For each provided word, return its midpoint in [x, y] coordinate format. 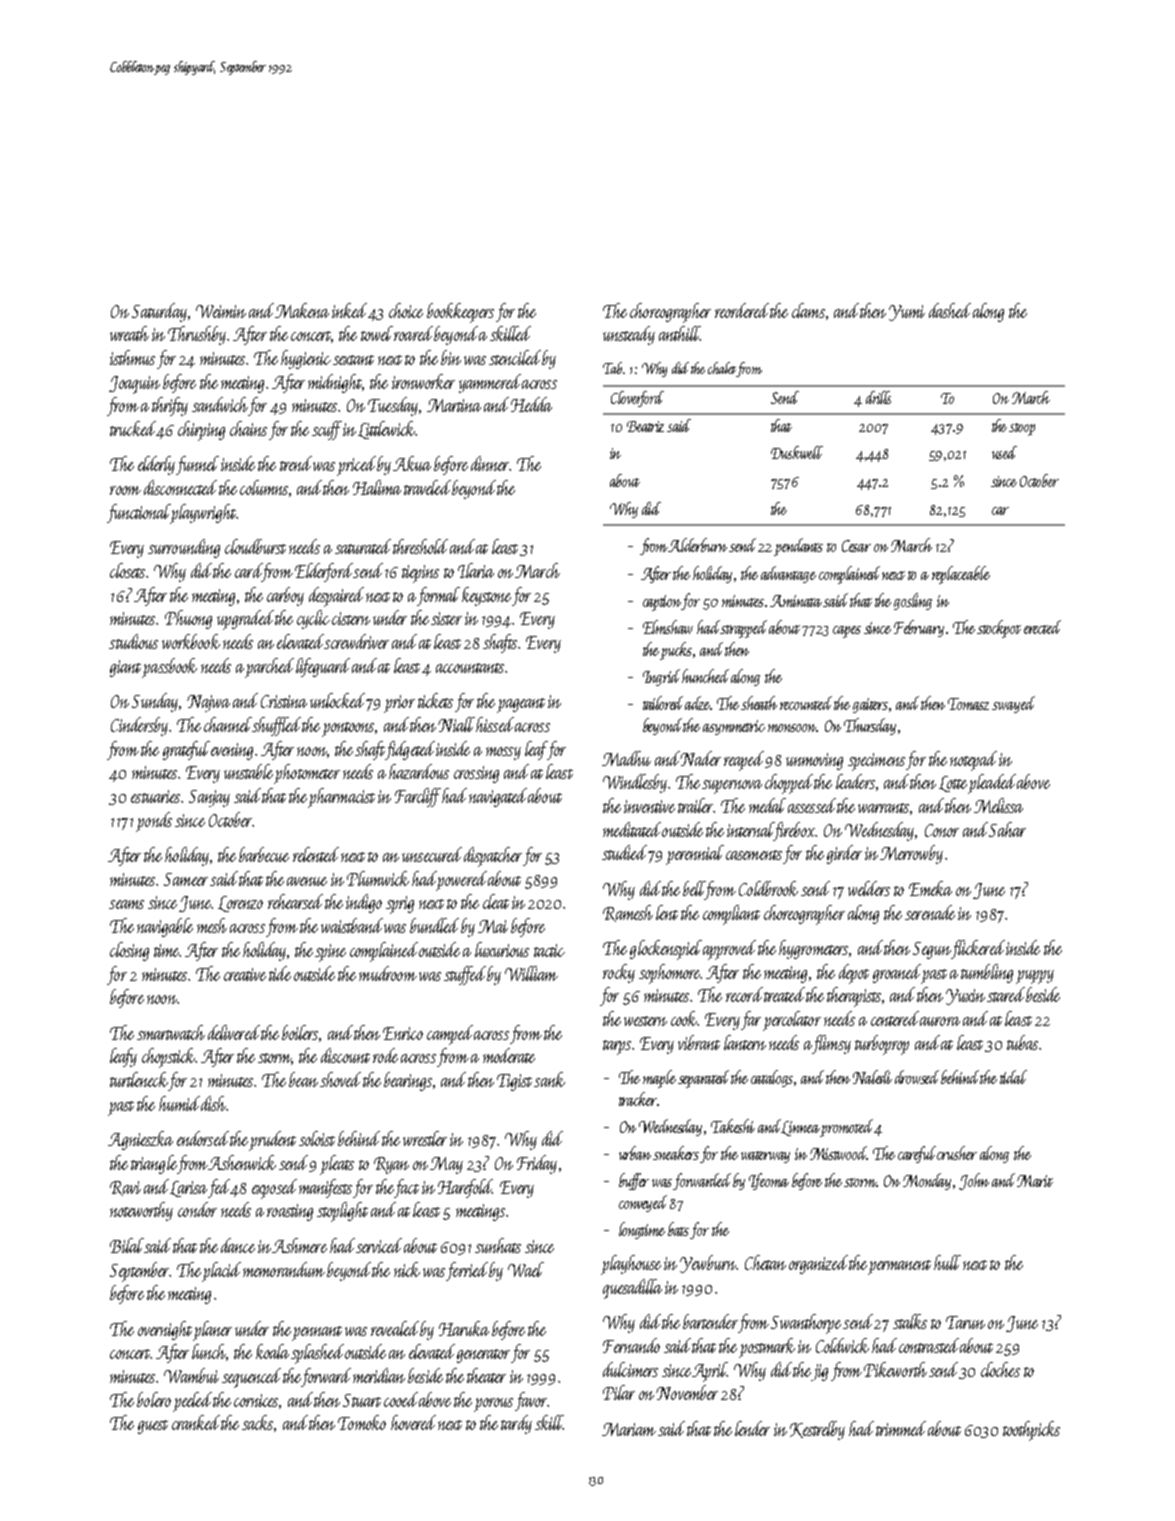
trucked [133, 428]
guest [153, 1427]
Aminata [797, 601]
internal [750, 829]
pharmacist [341, 798]
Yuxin [965, 997]
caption [662, 603]
